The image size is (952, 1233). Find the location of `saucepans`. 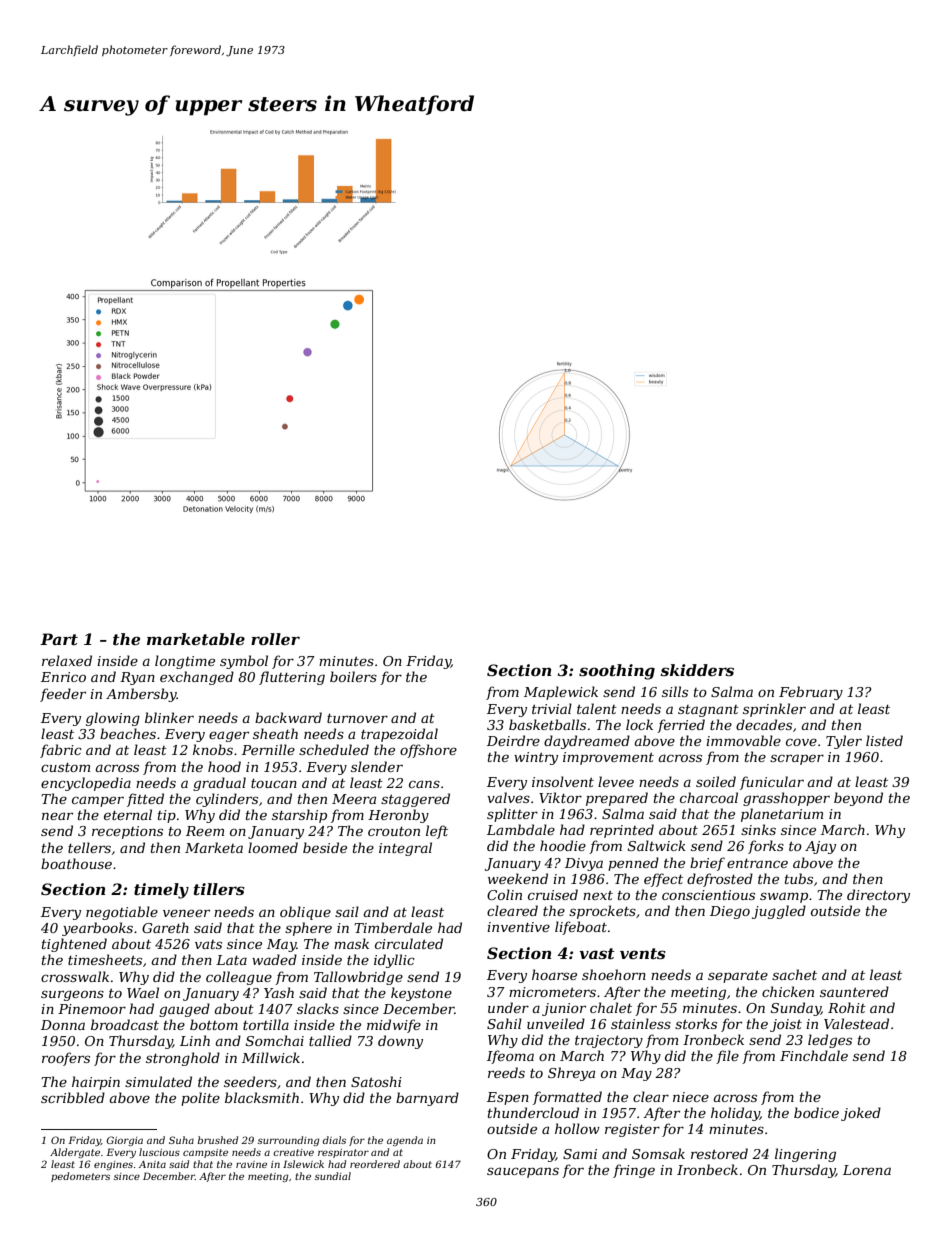

saucepans is located at coordinates (523, 1172).
